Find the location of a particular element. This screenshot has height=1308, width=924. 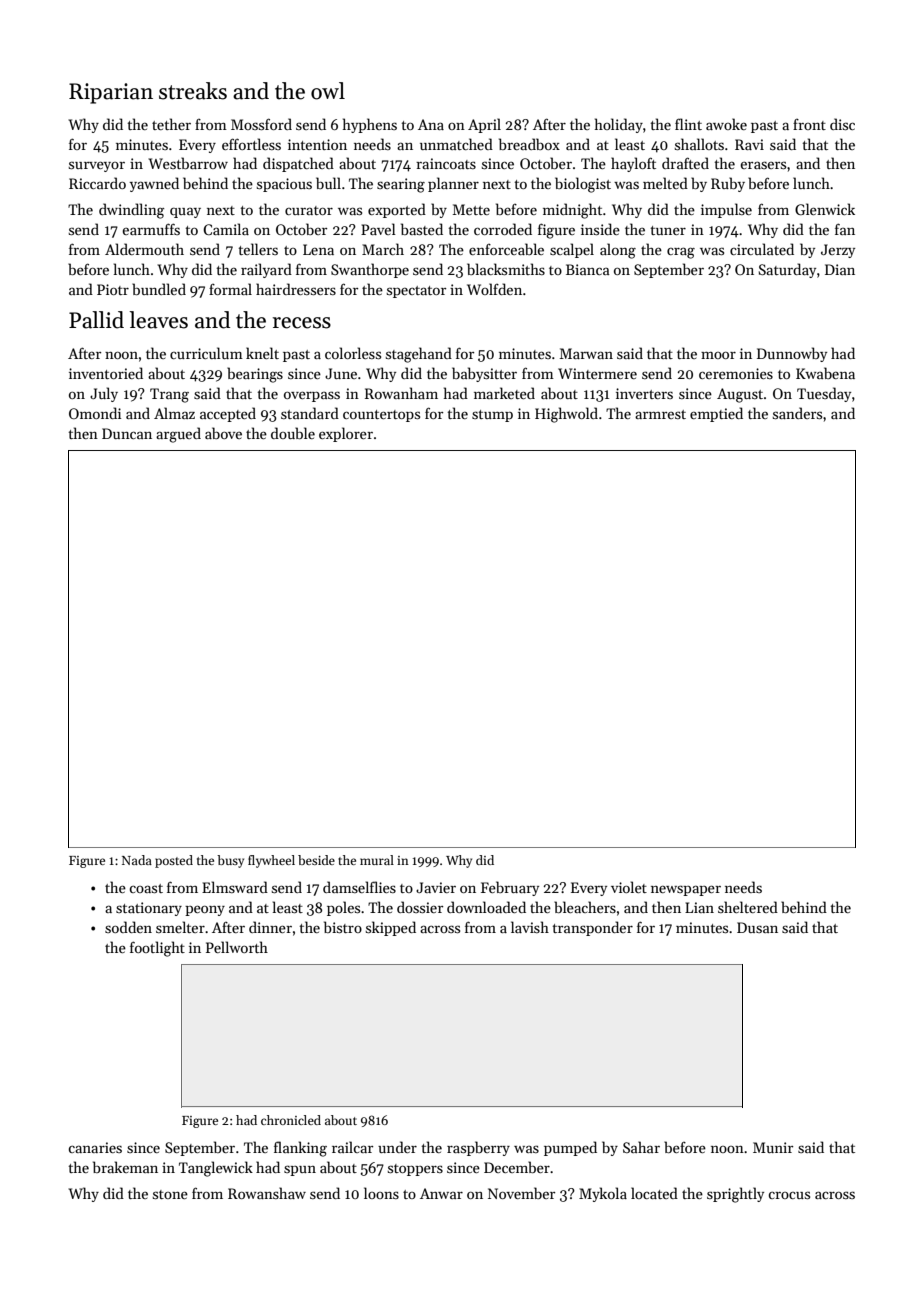

Highwold is located at coordinates (566, 415).
